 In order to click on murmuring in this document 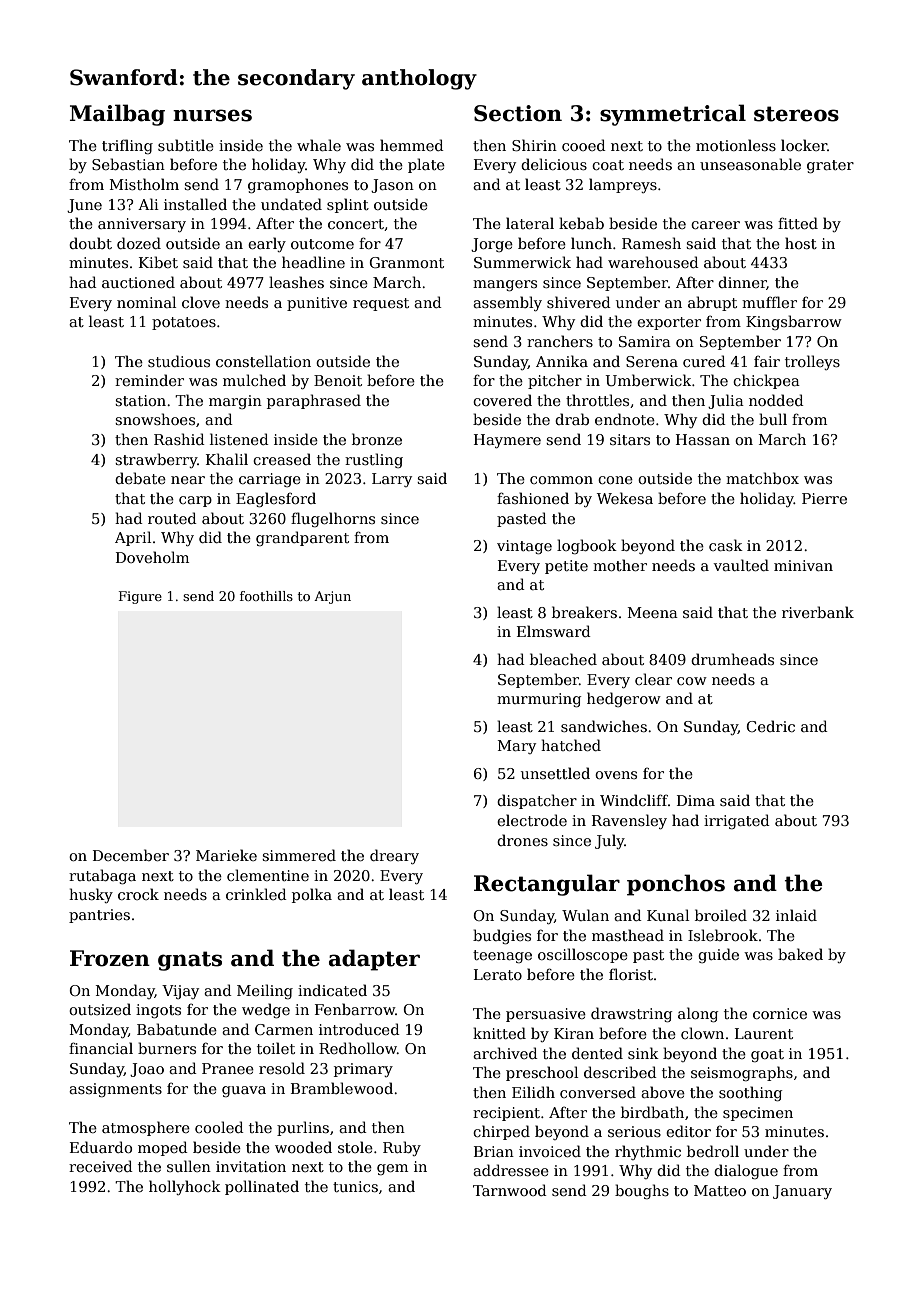, I will do `click(539, 700)`.
